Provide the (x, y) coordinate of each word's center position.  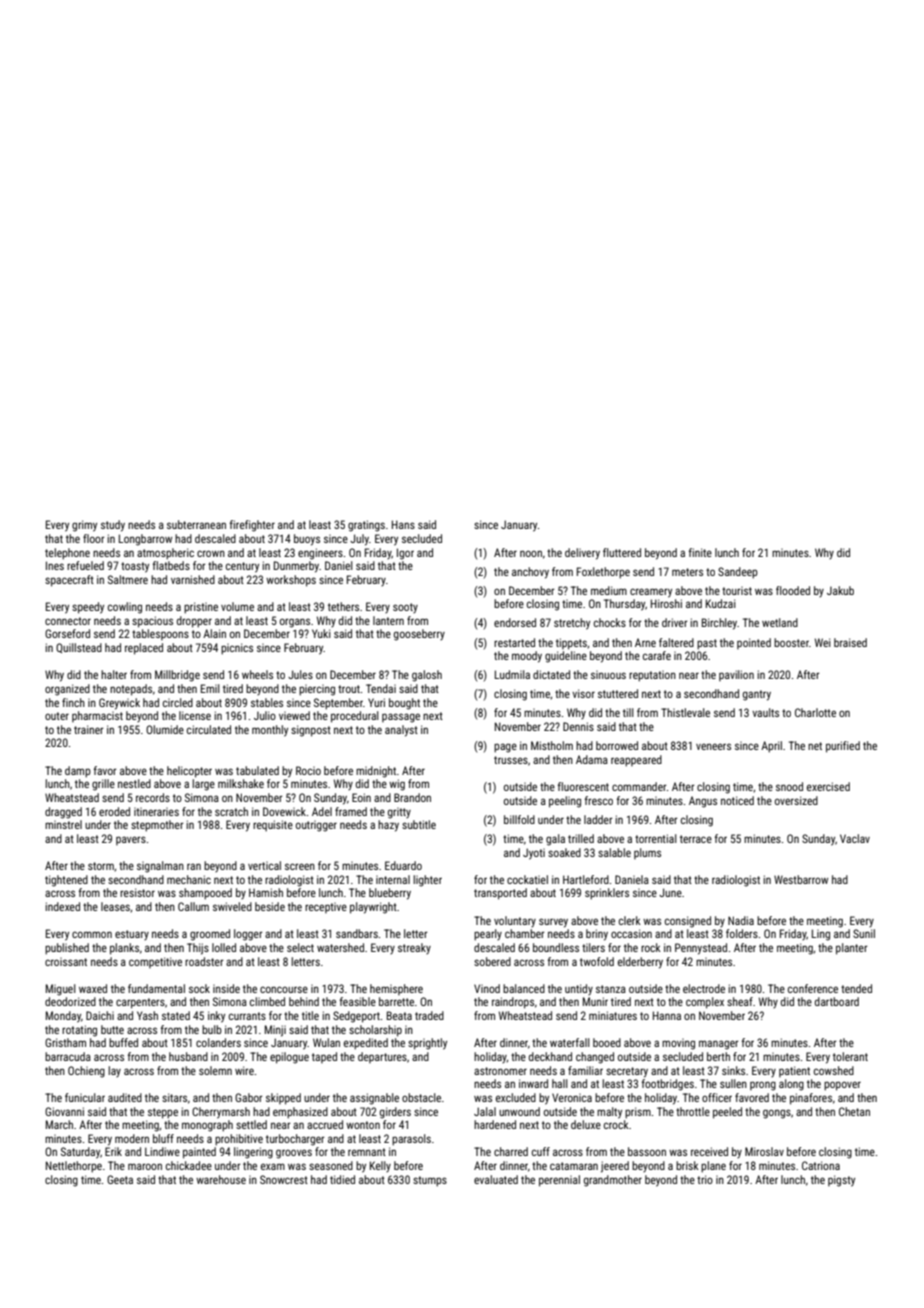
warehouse (221, 1179)
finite (700, 552)
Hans (403, 524)
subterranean (196, 524)
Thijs (198, 949)
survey (553, 923)
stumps (430, 1181)
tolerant (850, 1056)
